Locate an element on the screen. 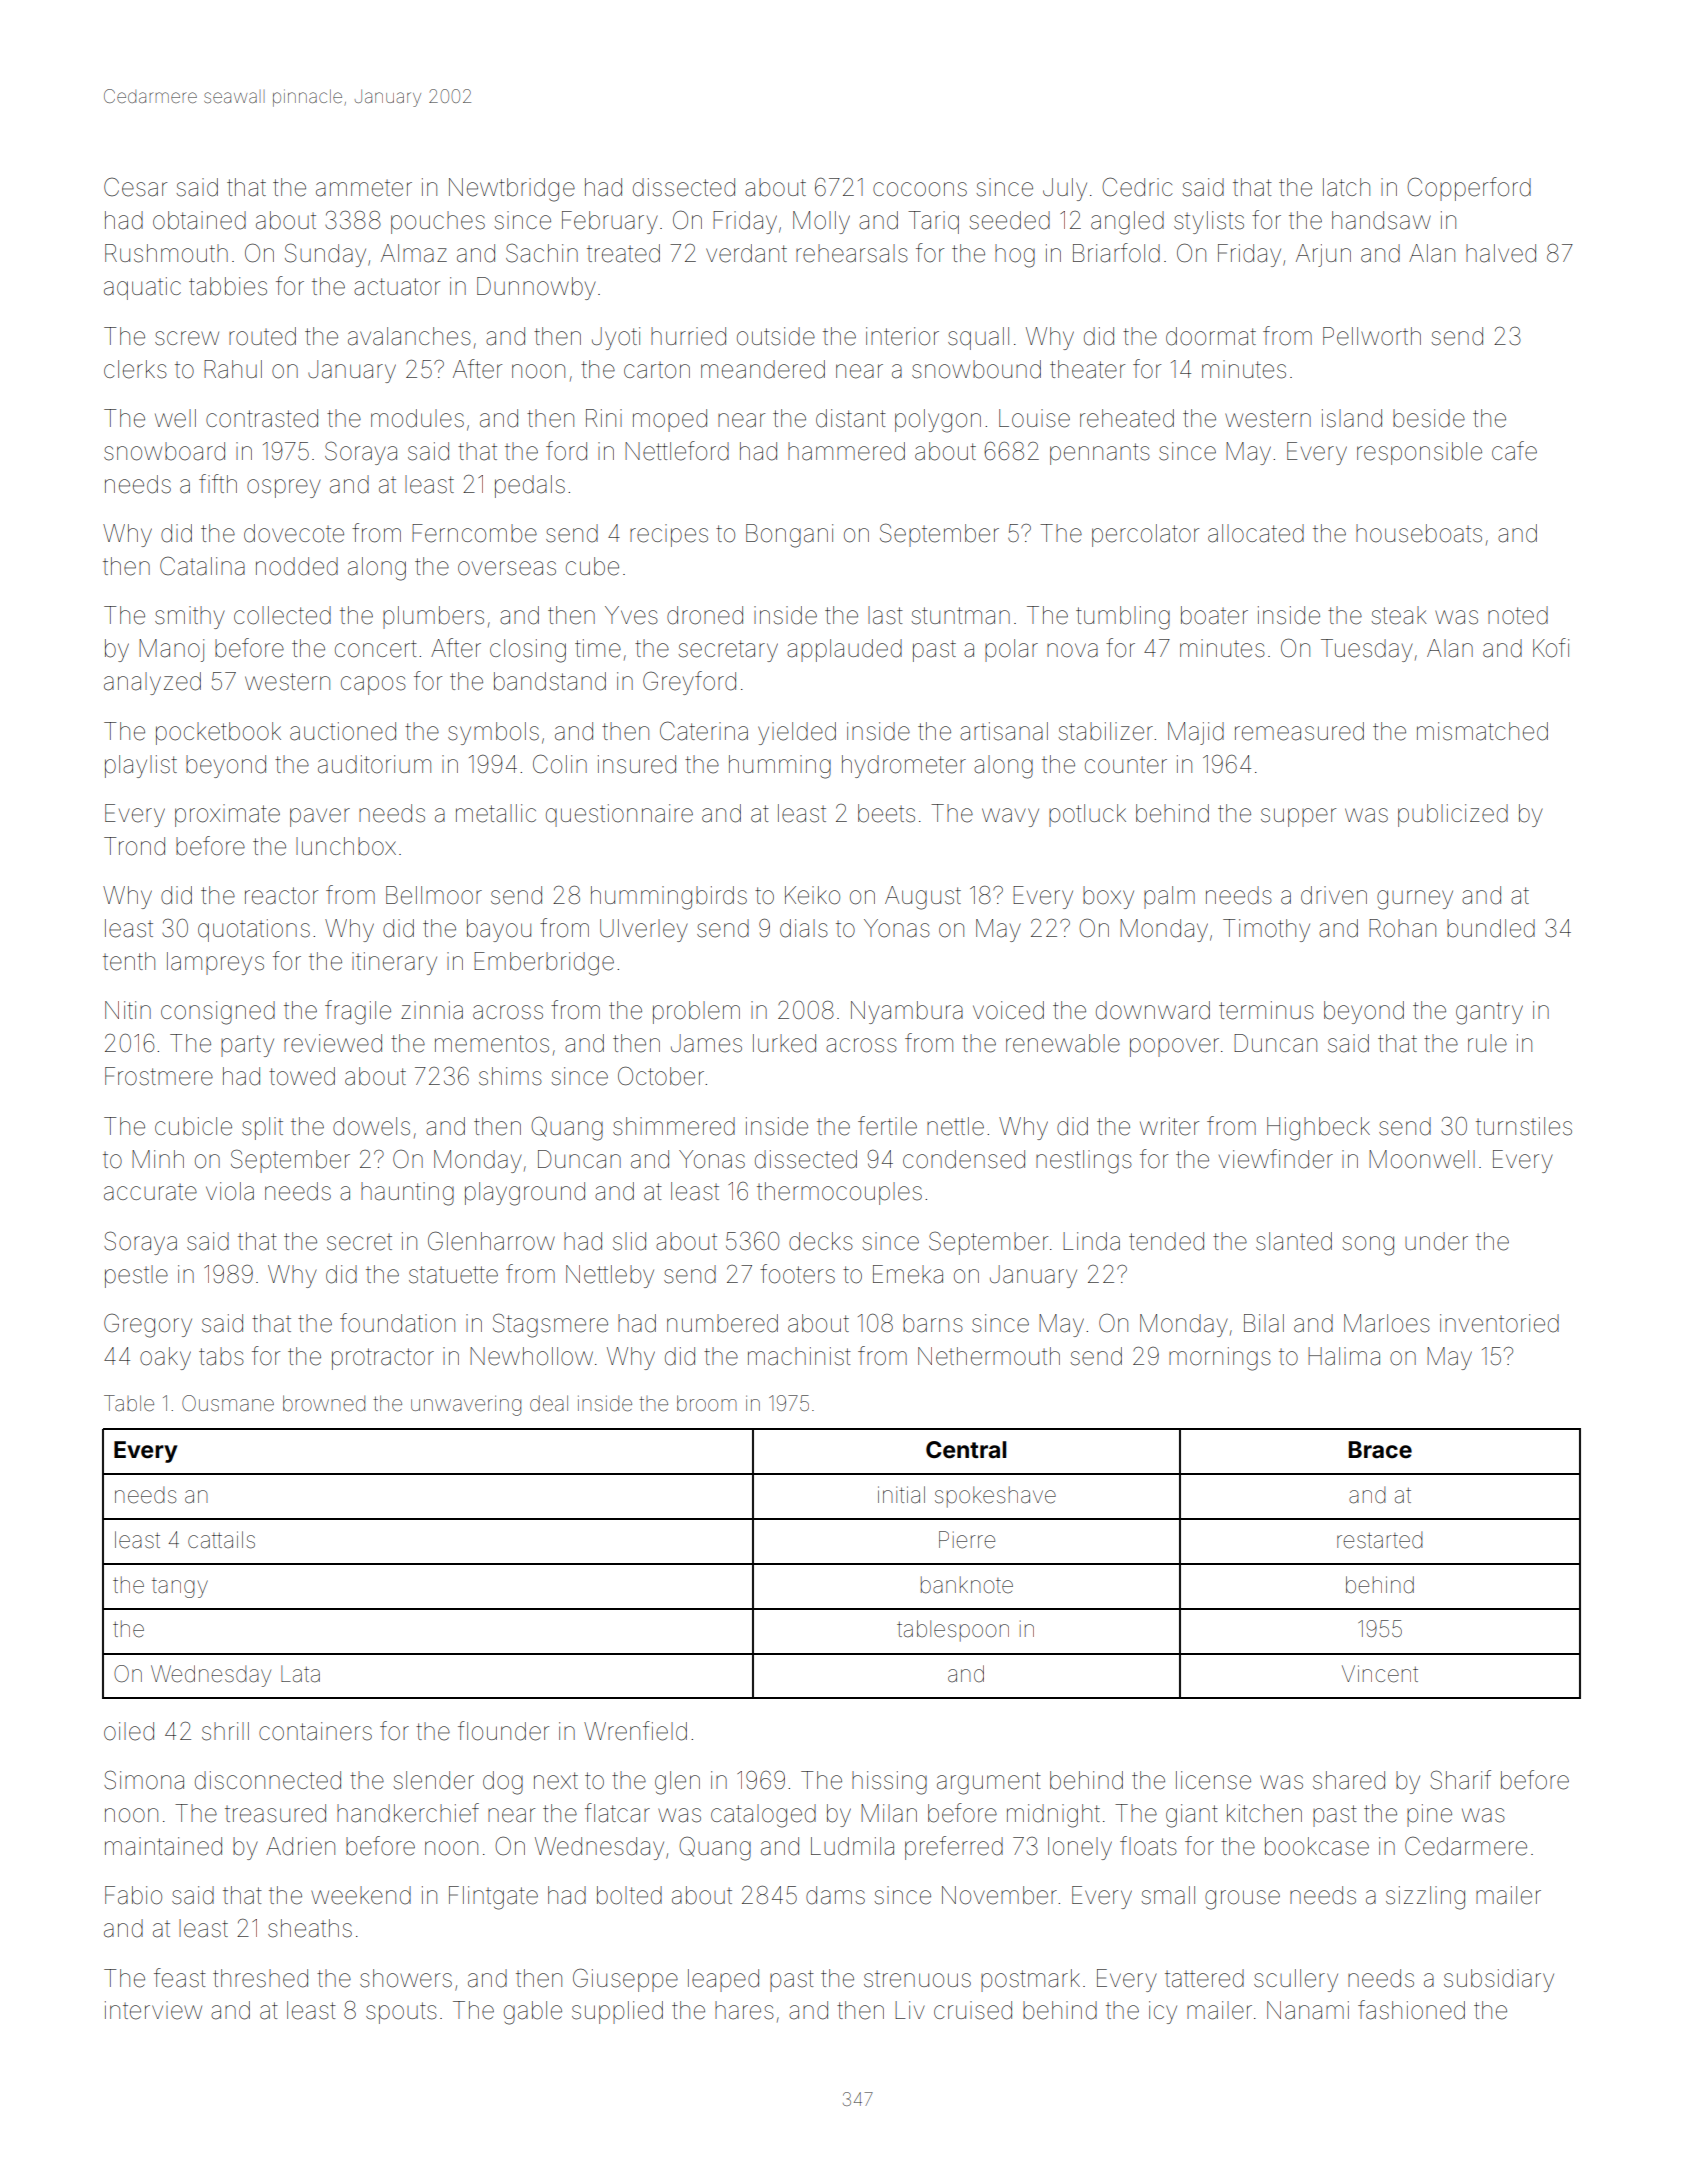 The width and height of the screenshot is (1683, 2178). initial is located at coordinates (901, 1494).
